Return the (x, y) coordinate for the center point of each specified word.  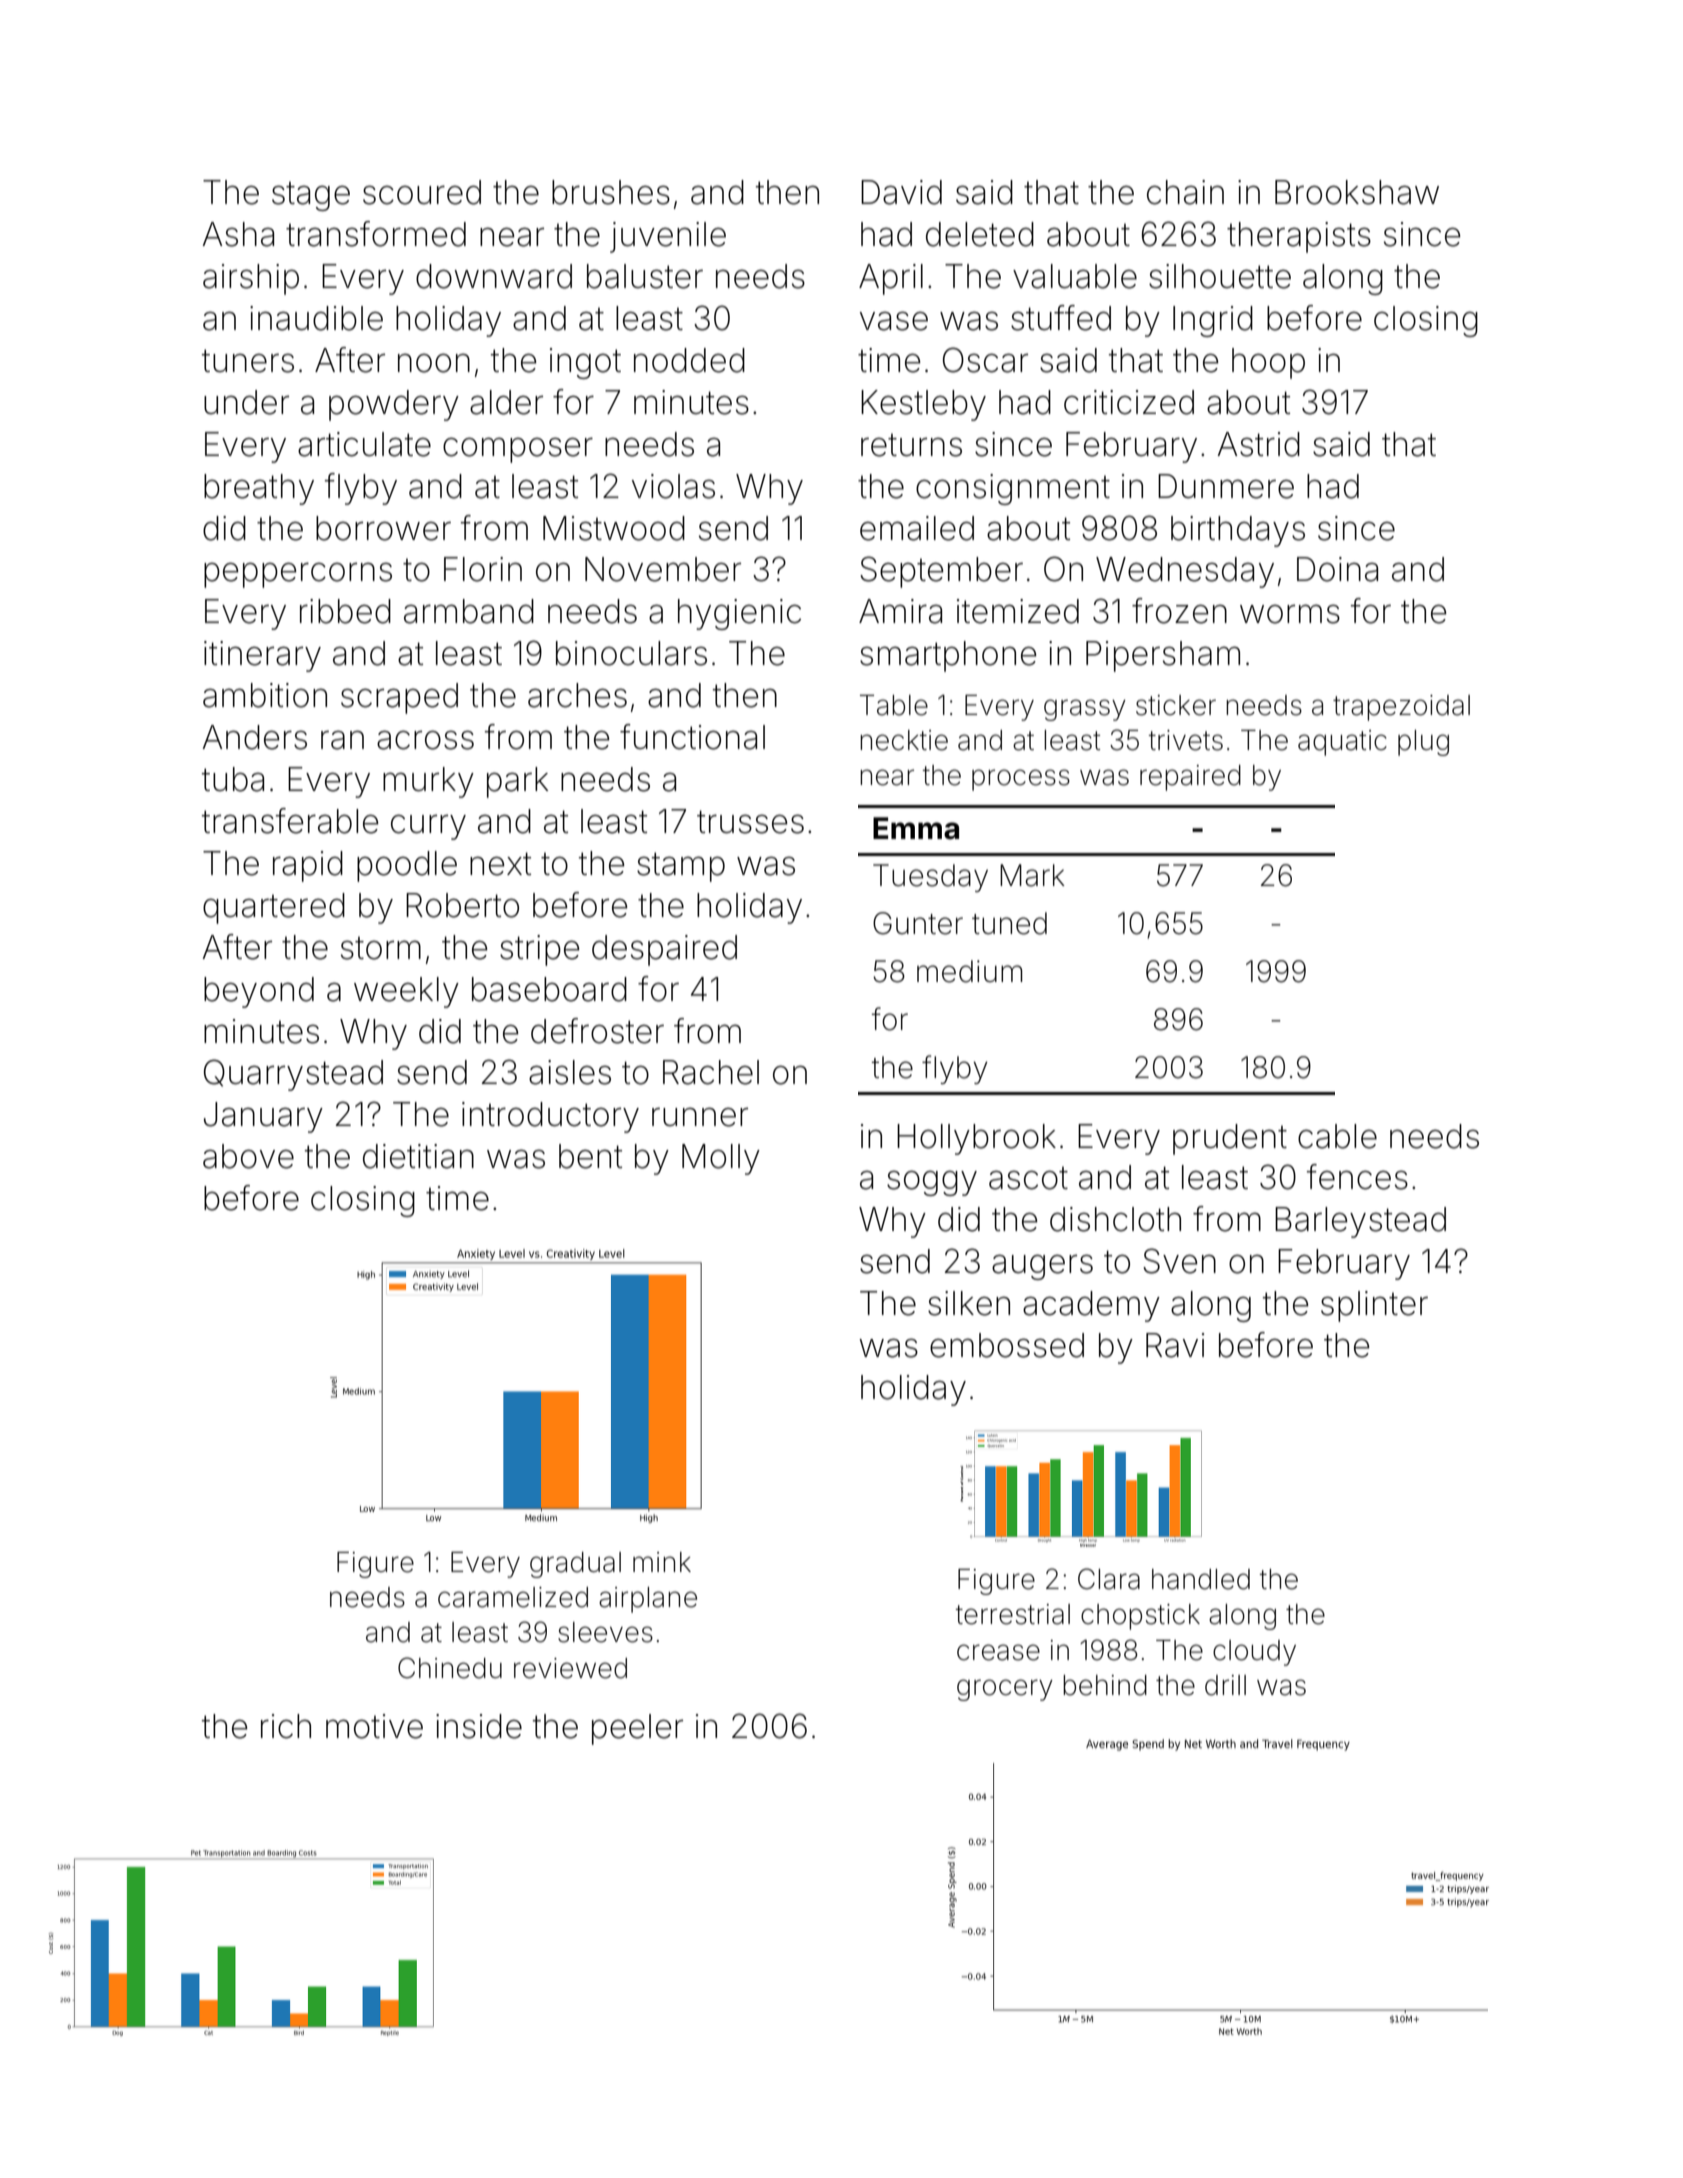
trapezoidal (1401, 708)
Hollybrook (976, 1139)
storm (381, 948)
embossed (1007, 1345)
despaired (664, 950)
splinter (1374, 1306)
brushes (611, 192)
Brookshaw (1357, 192)
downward (494, 276)
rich (286, 1726)
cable (1337, 1136)
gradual (575, 1565)
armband (469, 611)
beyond (259, 992)
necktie (904, 740)
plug (1423, 743)
